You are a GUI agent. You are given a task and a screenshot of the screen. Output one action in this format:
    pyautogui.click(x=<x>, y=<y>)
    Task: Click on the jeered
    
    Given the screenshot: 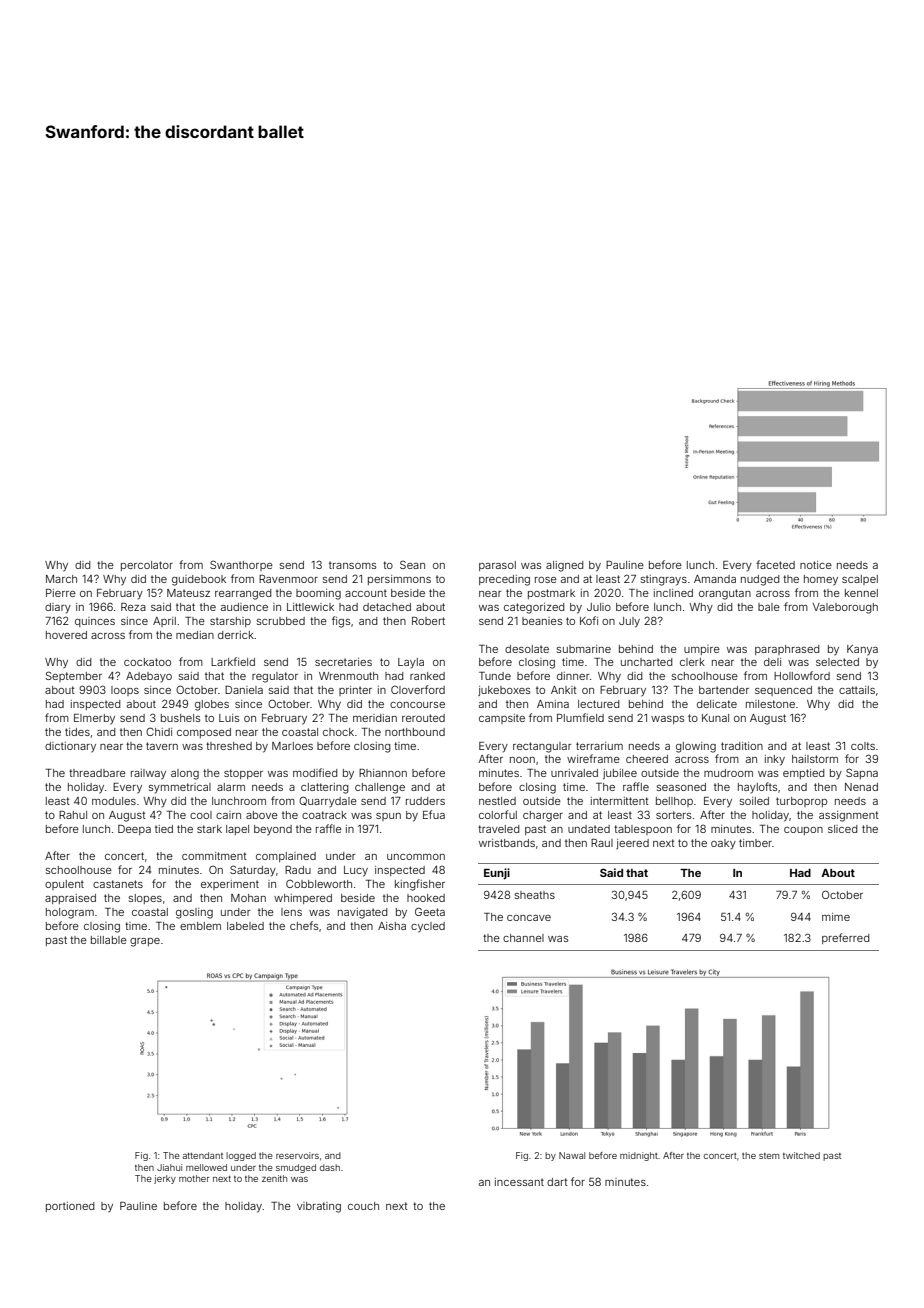 What is the action you would take?
    pyautogui.click(x=632, y=844)
